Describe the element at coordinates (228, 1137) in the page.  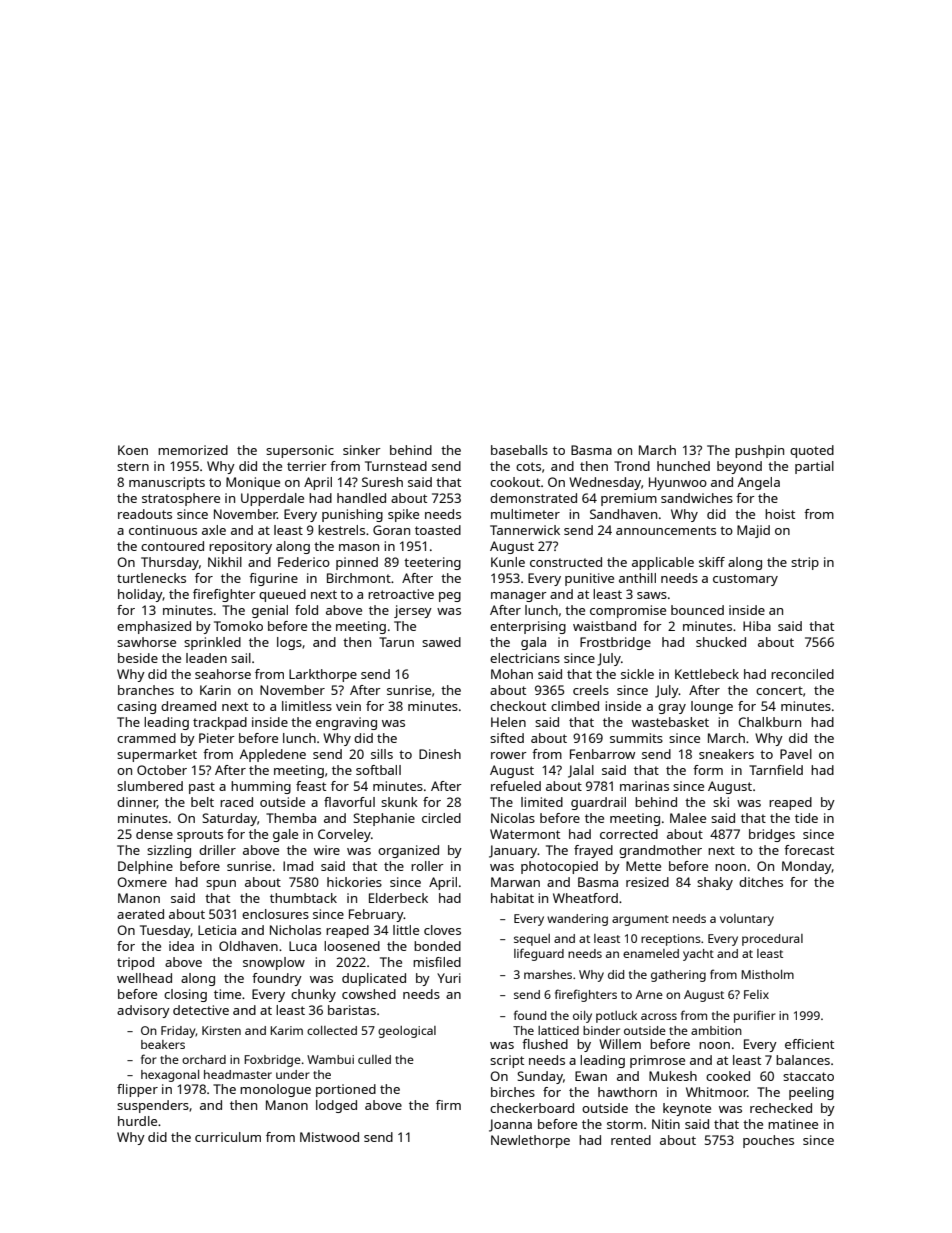
I see `curriculum` at that location.
